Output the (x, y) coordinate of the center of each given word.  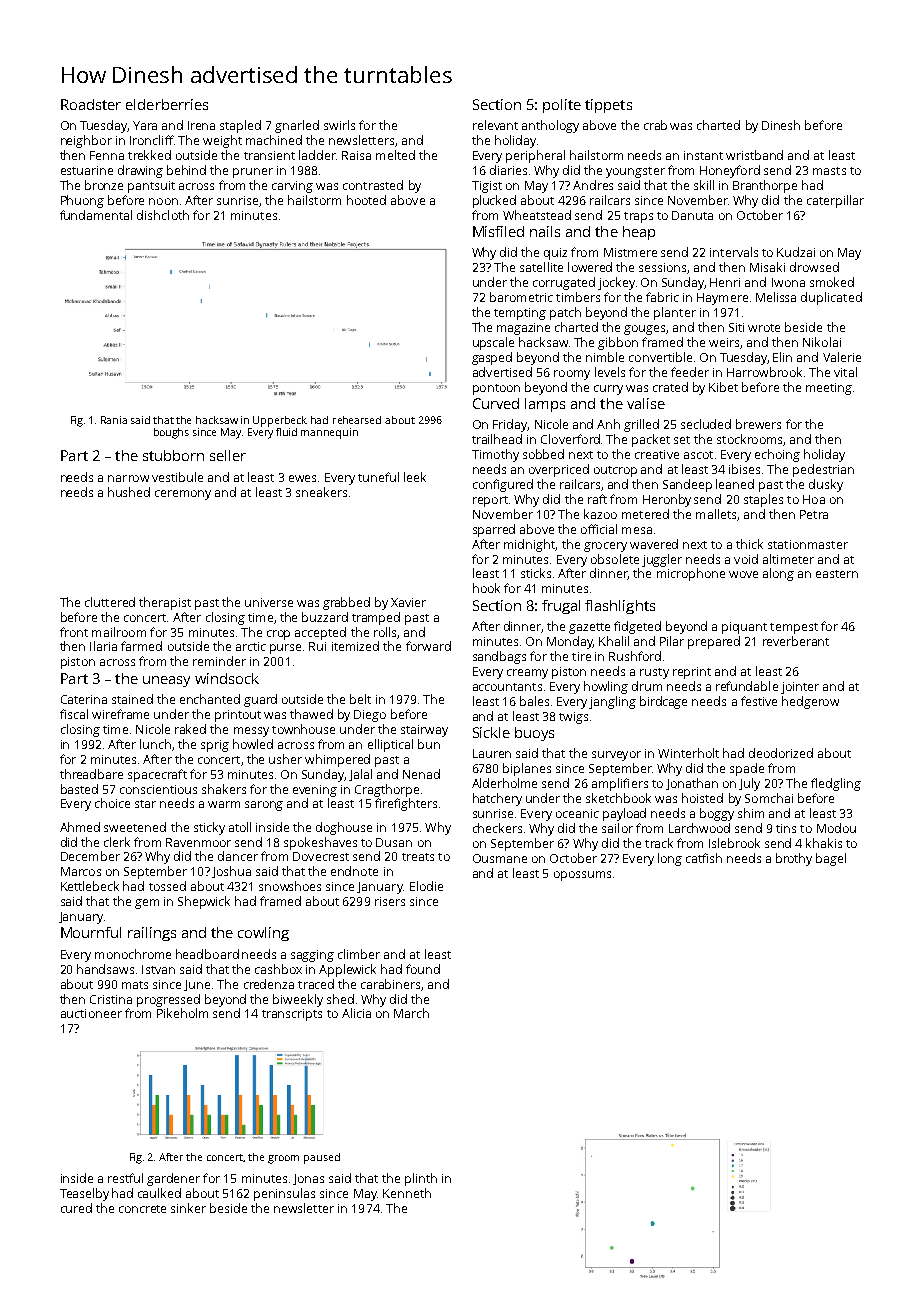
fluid (286, 432)
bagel (831, 859)
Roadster (91, 104)
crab (655, 125)
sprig (215, 746)
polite (562, 106)
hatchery (497, 799)
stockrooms (750, 440)
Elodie (426, 886)
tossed (167, 886)
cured (76, 1208)
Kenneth (407, 1193)
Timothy (495, 455)
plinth (421, 1179)
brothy (794, 859)
